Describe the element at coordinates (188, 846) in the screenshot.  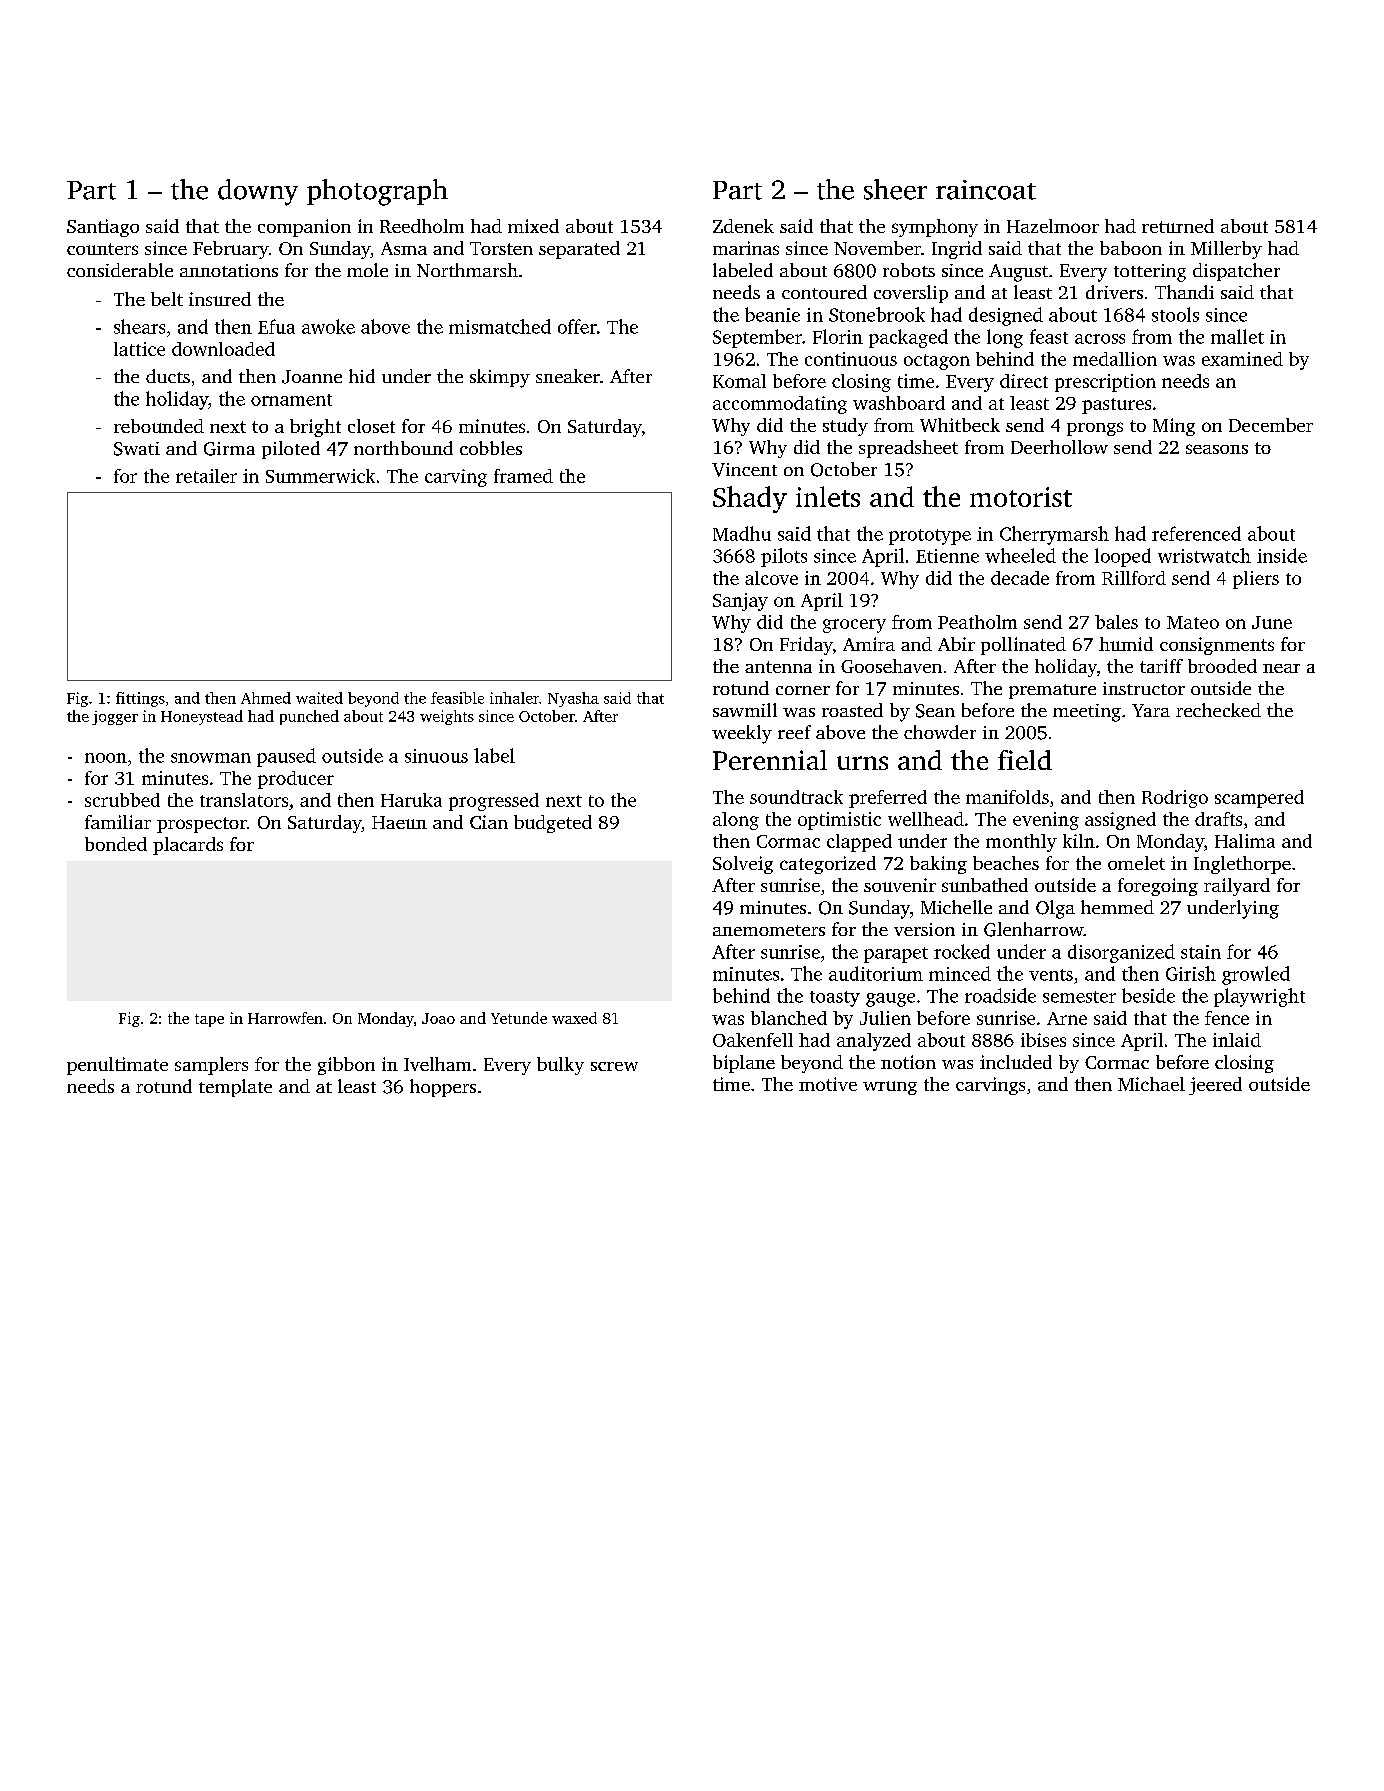
I see `placards` at that location.
